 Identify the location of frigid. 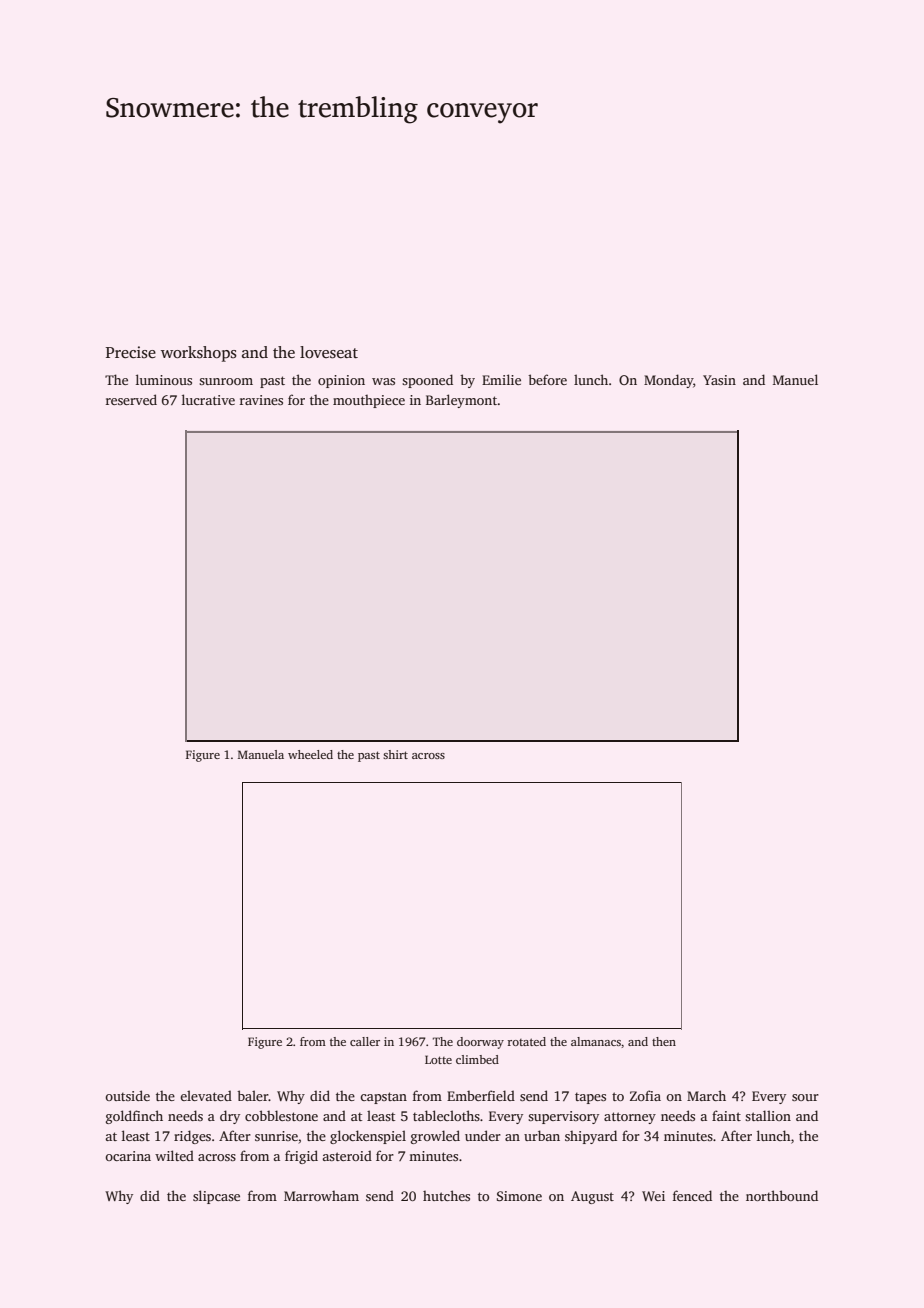
(301, 1157).
